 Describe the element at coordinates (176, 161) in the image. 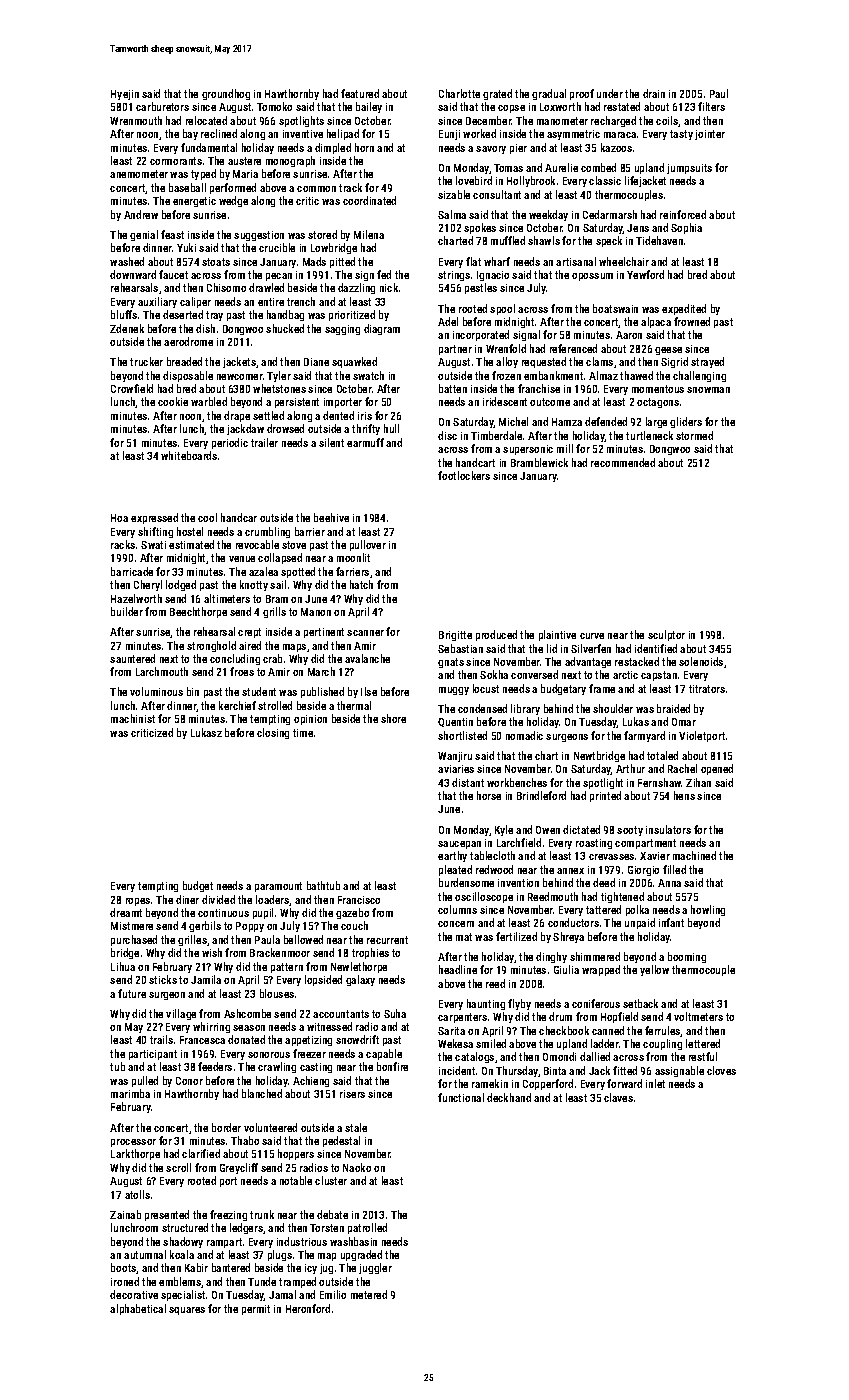

I see `cormorants` at that location.
